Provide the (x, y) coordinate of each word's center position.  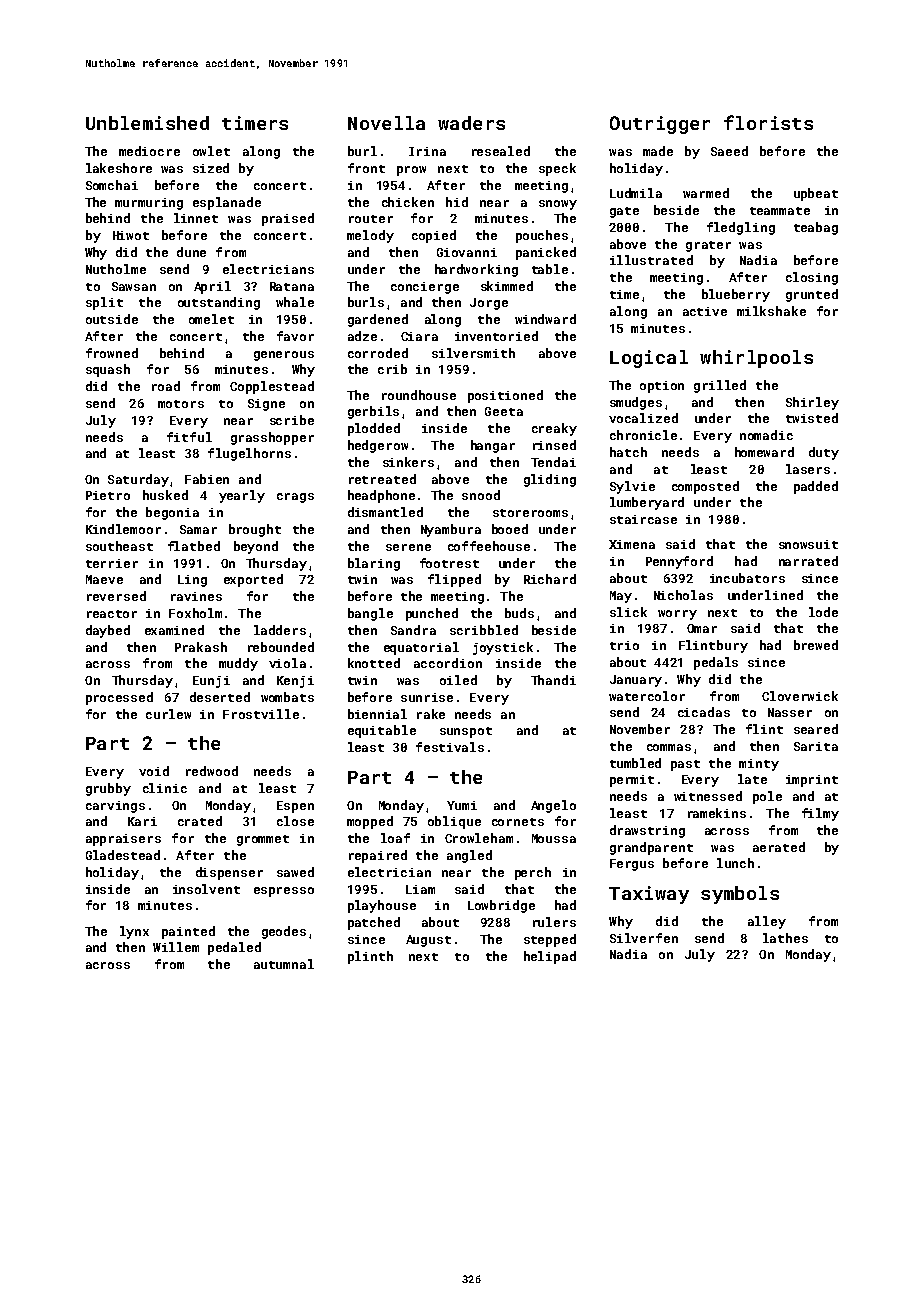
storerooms (530, 513)
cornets (518, 822)
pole (767, 797)
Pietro (108, 495)
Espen (295, 807)
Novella (386, 123)
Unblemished (147, 123)
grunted (812, 295)
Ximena (632, 544)
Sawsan (134, 286)
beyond (256, 547)
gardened (378, 320)
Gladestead (123, 855)
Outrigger (660, 125)
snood (481, 495)
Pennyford (679, 562)
